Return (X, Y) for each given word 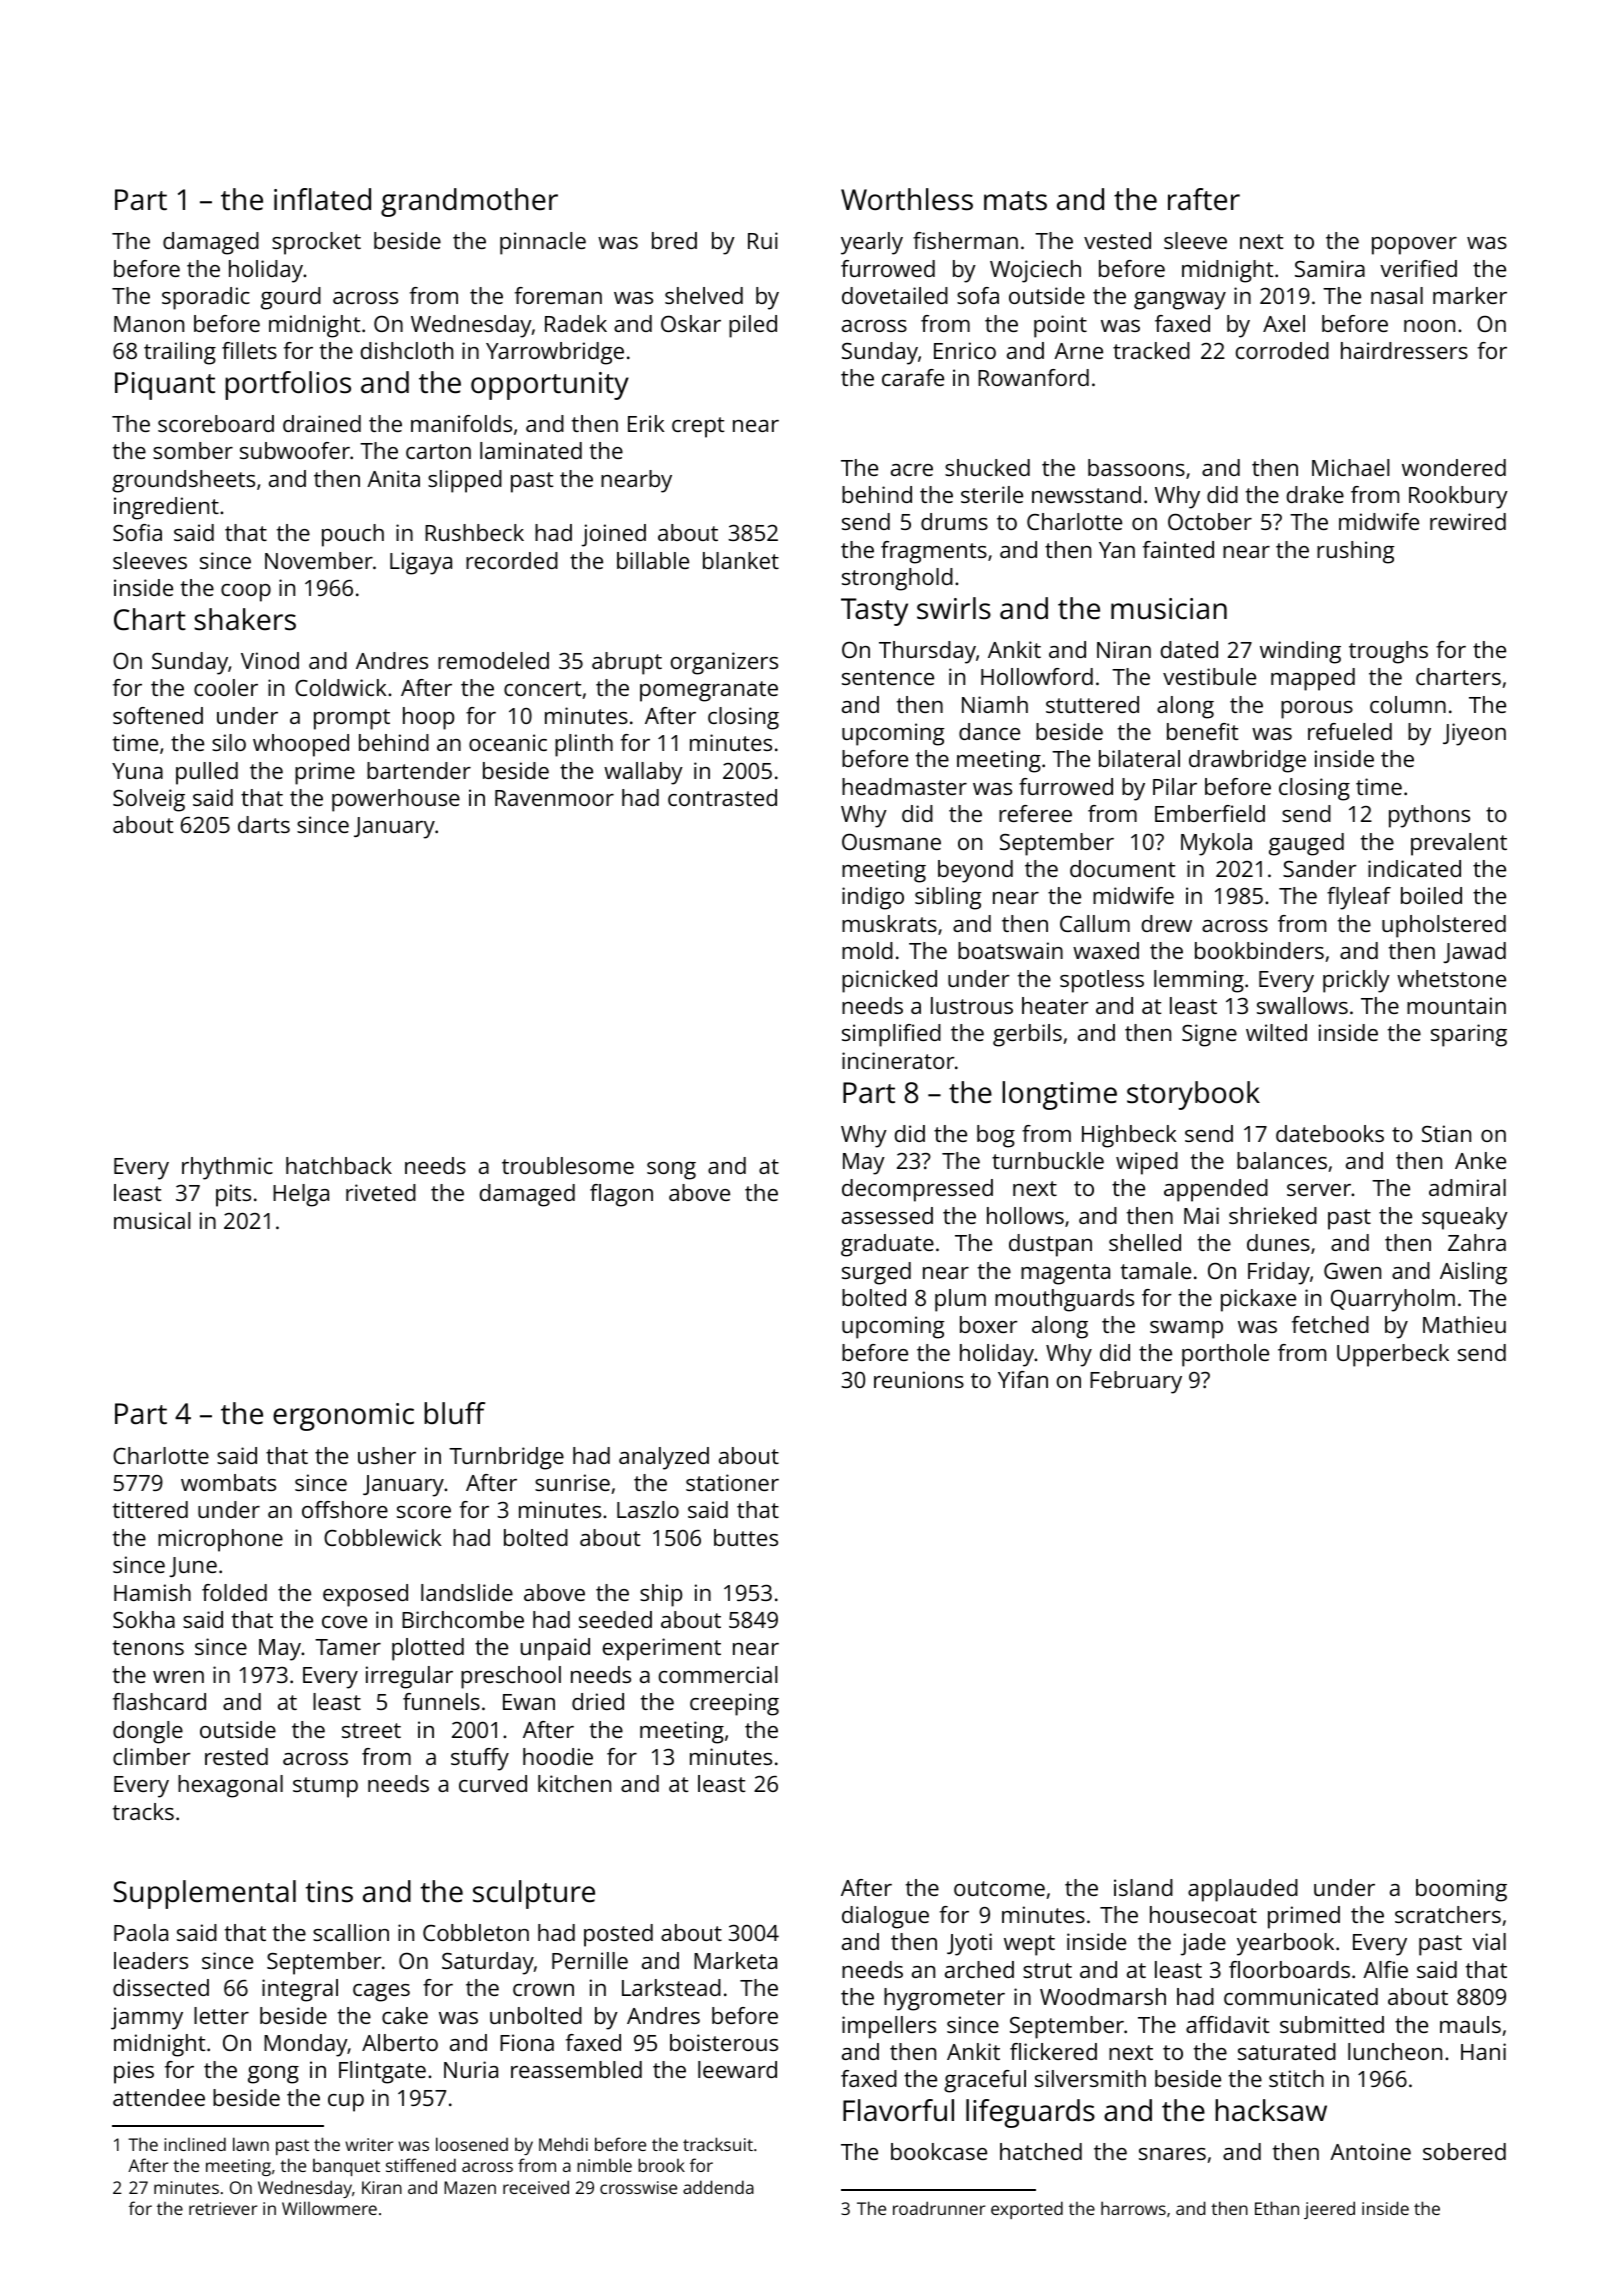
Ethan (1277, 2208)
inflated (322, 199)
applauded (1243, 1890)
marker (1470, 295)
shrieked (1273, 1215)
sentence (888, 677)
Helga (301, 1195)
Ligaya (421, 563)
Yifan (1023, 1379)
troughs (1388, 652)
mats (1015, 201)
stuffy (480, 1759)
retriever (223, 2208)
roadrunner (939, 2208)
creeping (734, 1704)
